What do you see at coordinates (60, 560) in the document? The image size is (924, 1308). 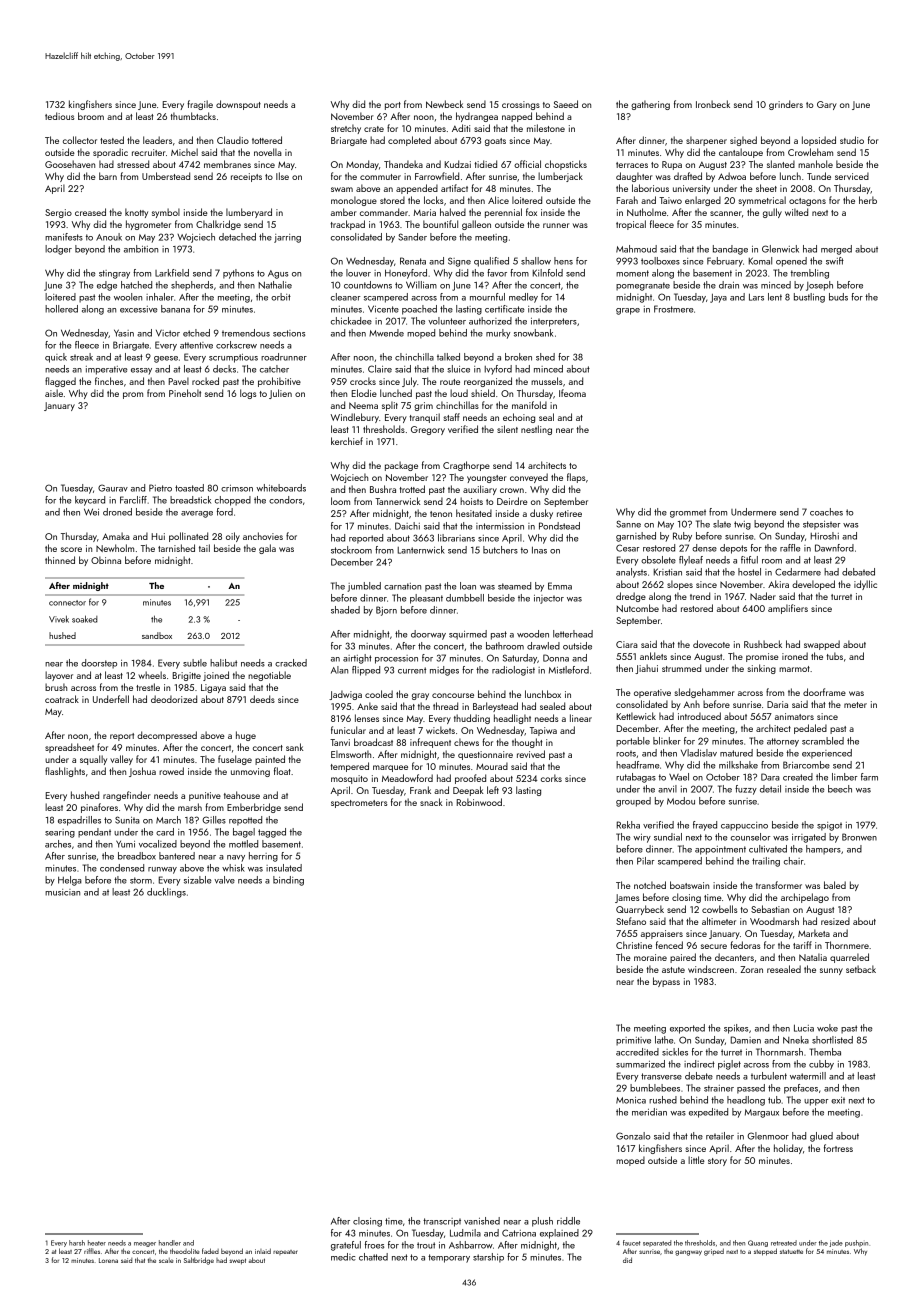 I see `thinned` at bounding box center [60, 560].
